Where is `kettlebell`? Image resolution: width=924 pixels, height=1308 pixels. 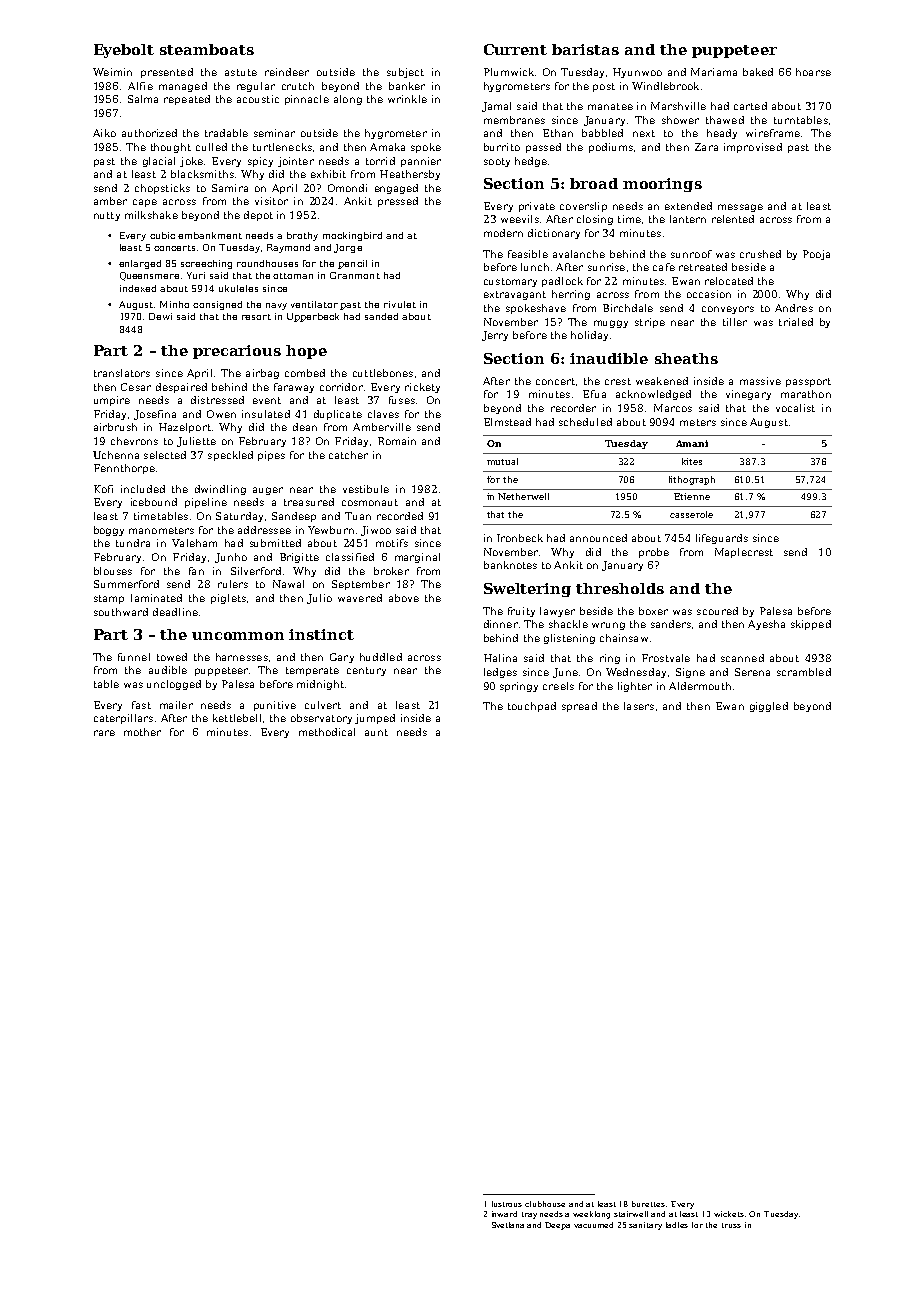 kettlebell is located at coordinates (237, 718).
